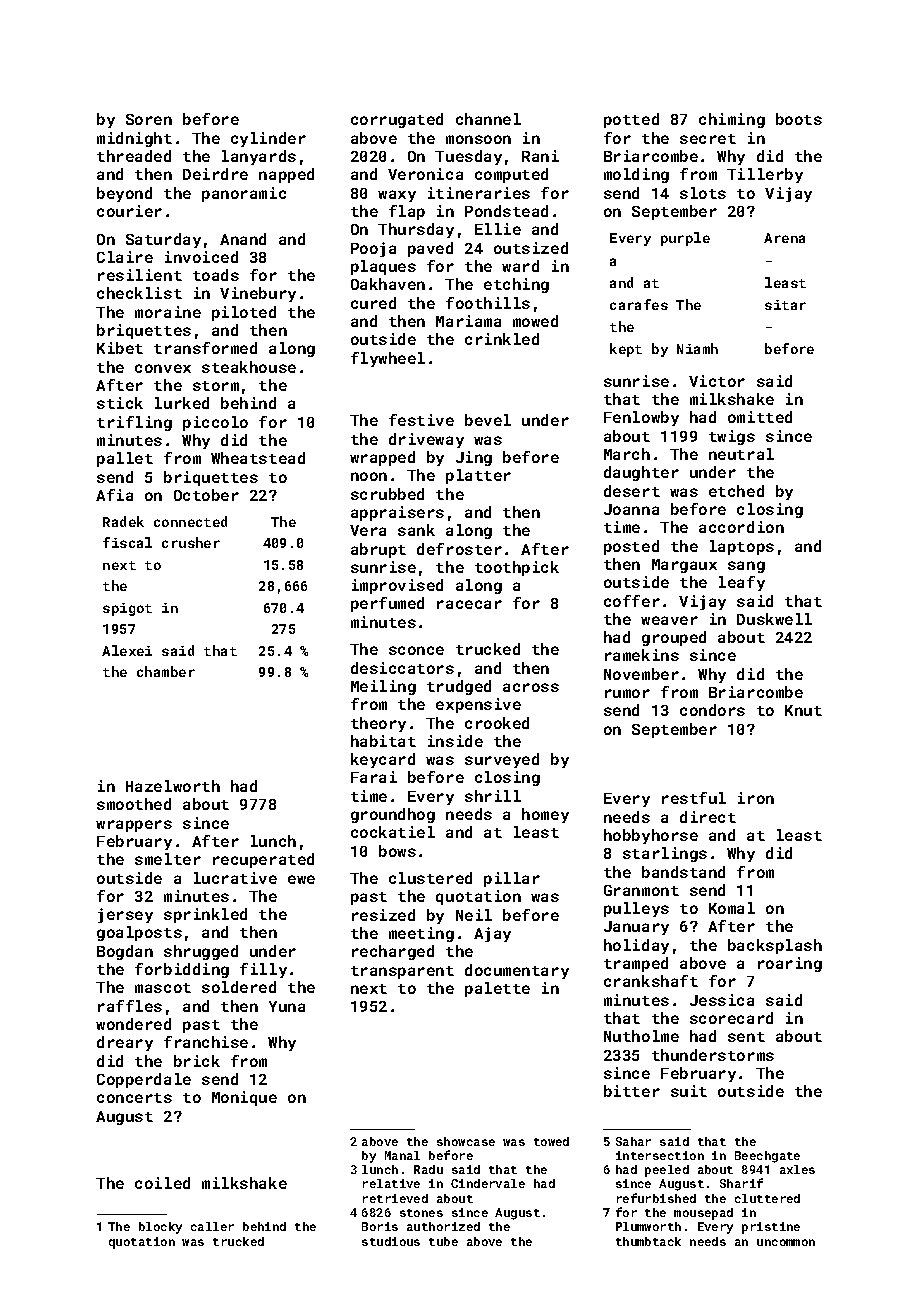 The height and width of the image is (1308, 924). I want to click on twigs, so click(732, 437).
